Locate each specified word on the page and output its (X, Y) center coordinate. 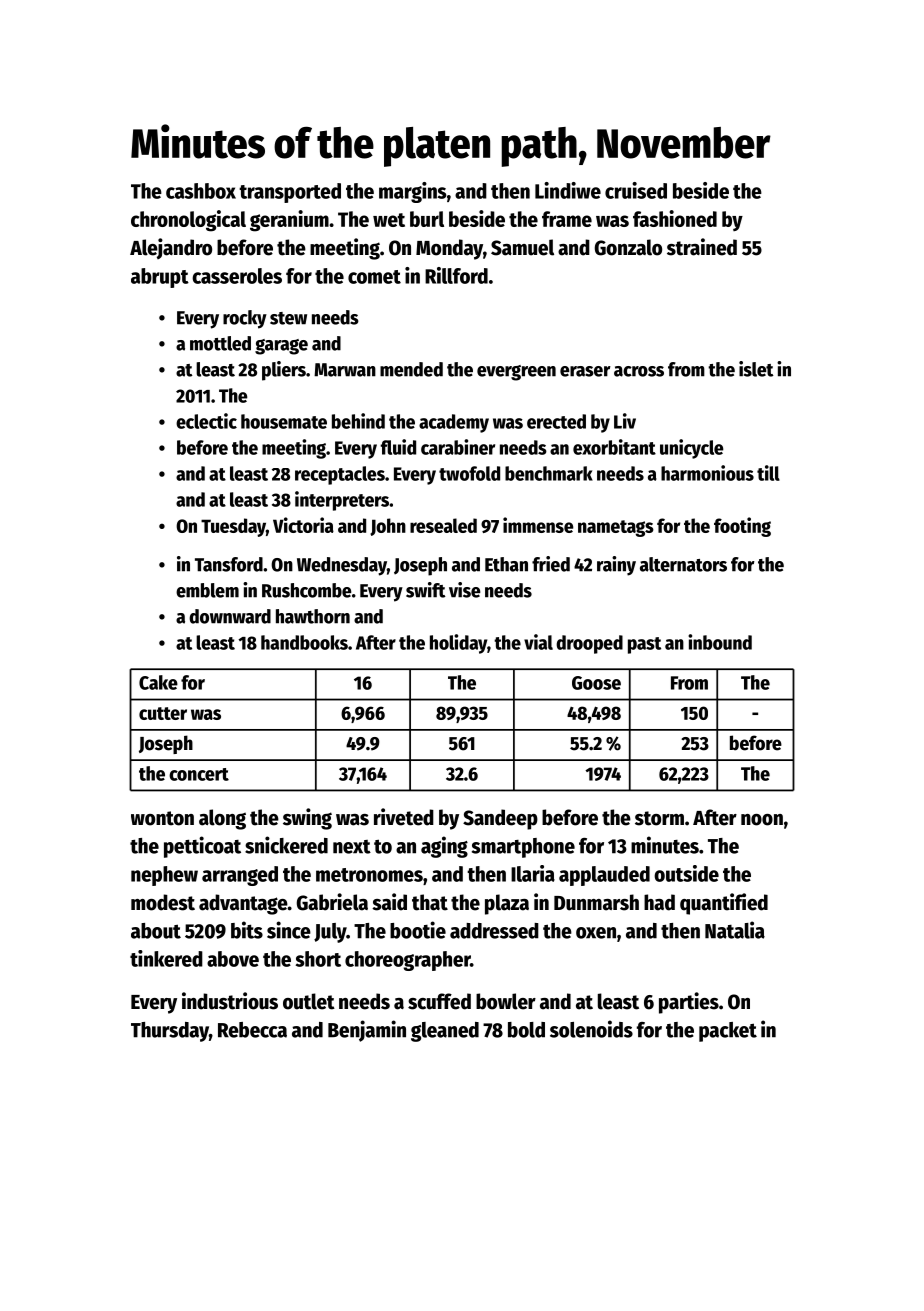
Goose (596, 683)
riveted (404, 817)
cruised (636, 190)
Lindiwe (568, 190)
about (156, 931)
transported (290, 193)
